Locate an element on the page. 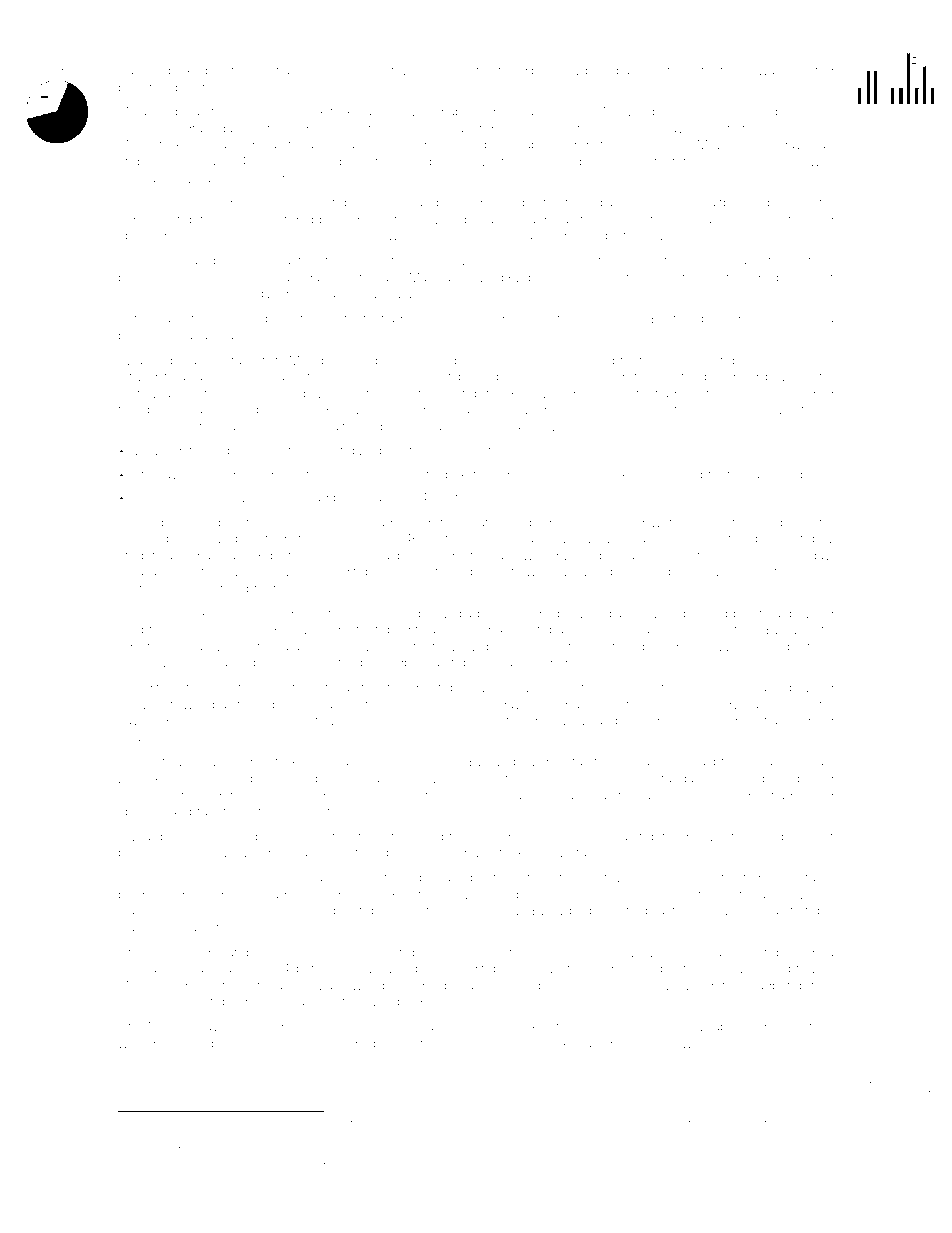  Wendleham is located at coordinates (749, 571).
